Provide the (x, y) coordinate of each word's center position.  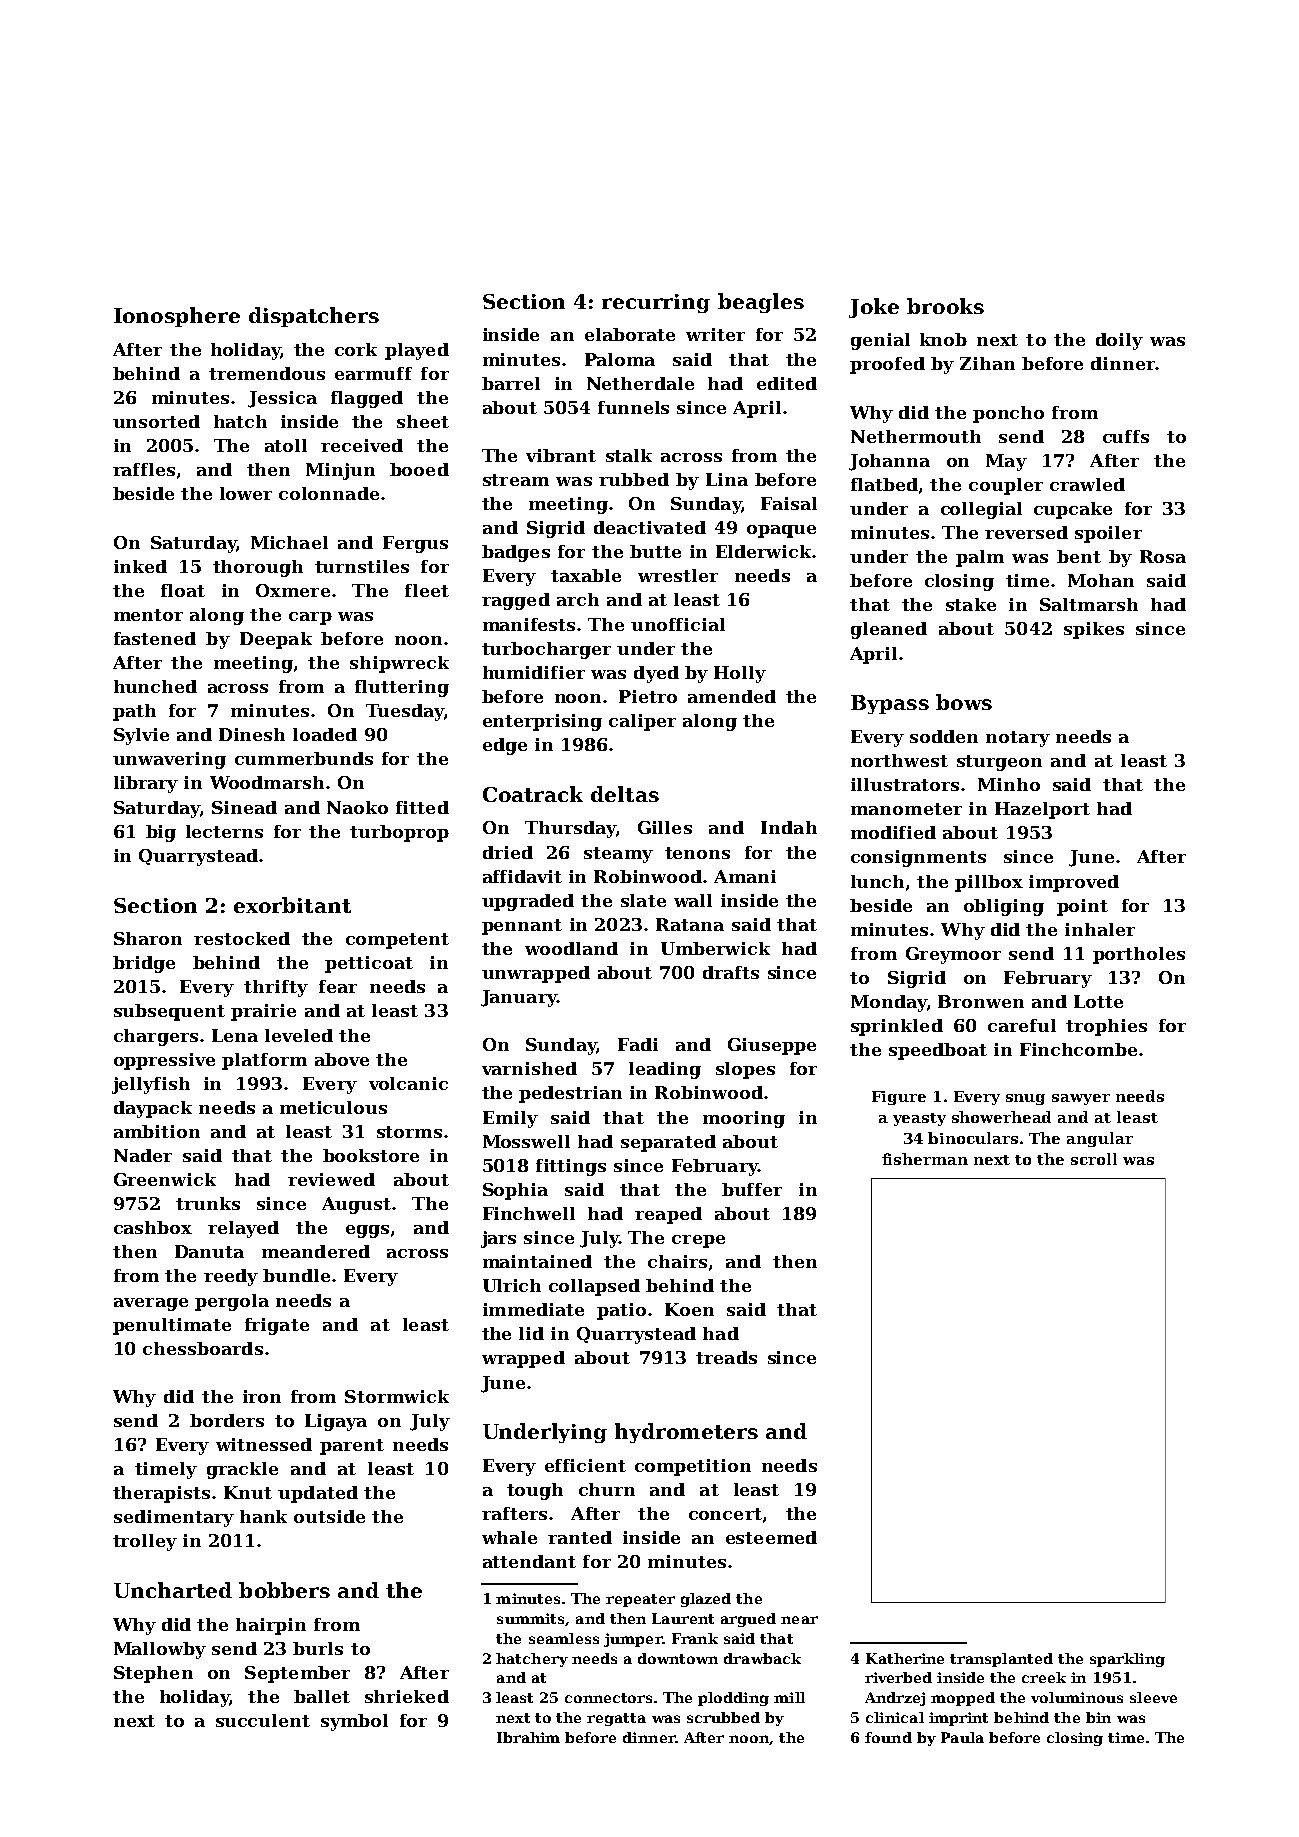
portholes (1139, 955)
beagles (761, 303)
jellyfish (151, 1085)
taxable (586, 575)
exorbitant (292, 905)
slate (643, 900)
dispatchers (314, 317)
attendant (529, 1561)
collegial (981, 510)
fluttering (402, 688)
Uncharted (173, 1590)
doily (1119, 341)
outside (329, 1516)
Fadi (638, 1044)
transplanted (1001, 1660)
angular (1100, 1139)
